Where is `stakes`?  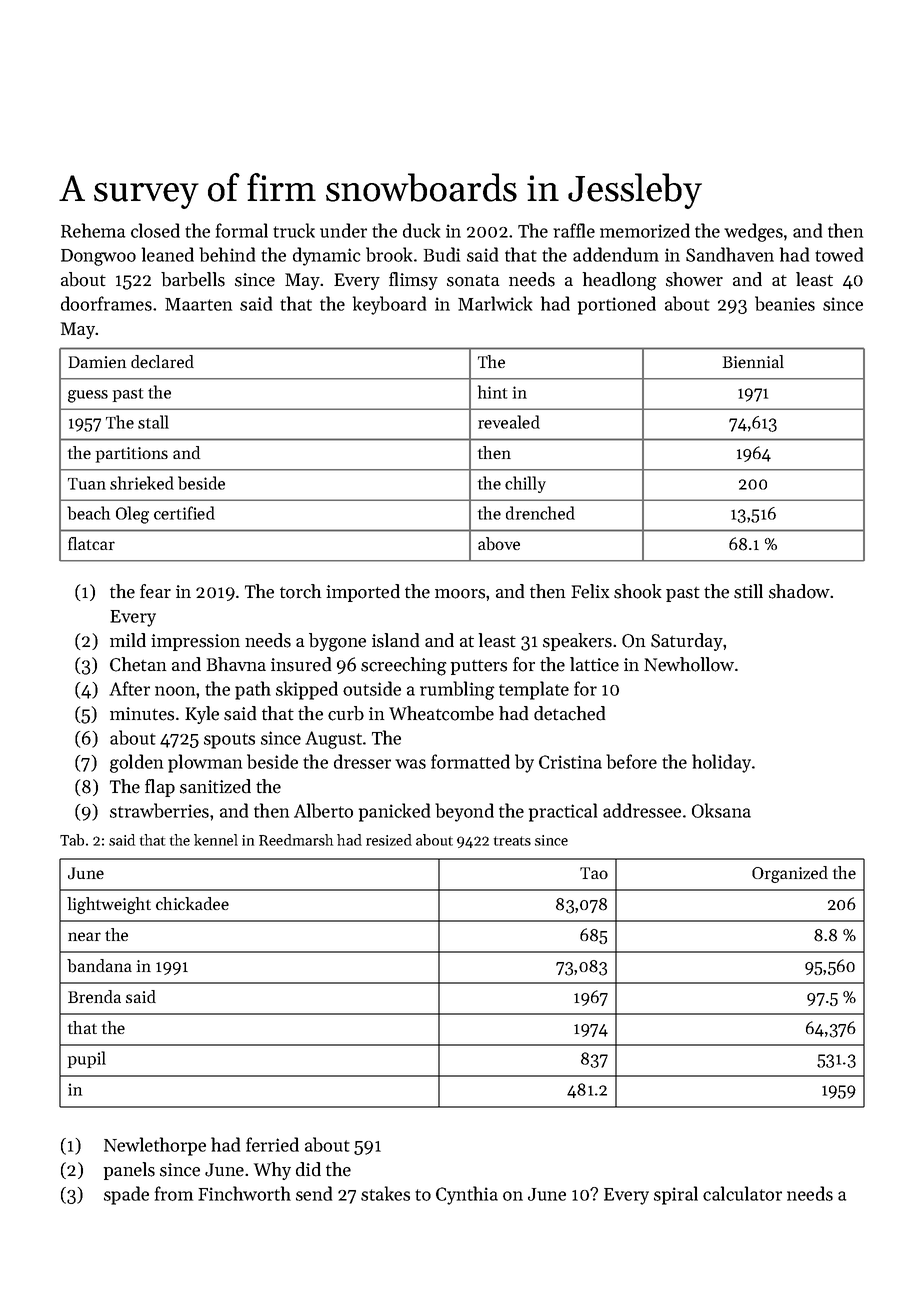
stakes is located at coordinates (385, 1193).
